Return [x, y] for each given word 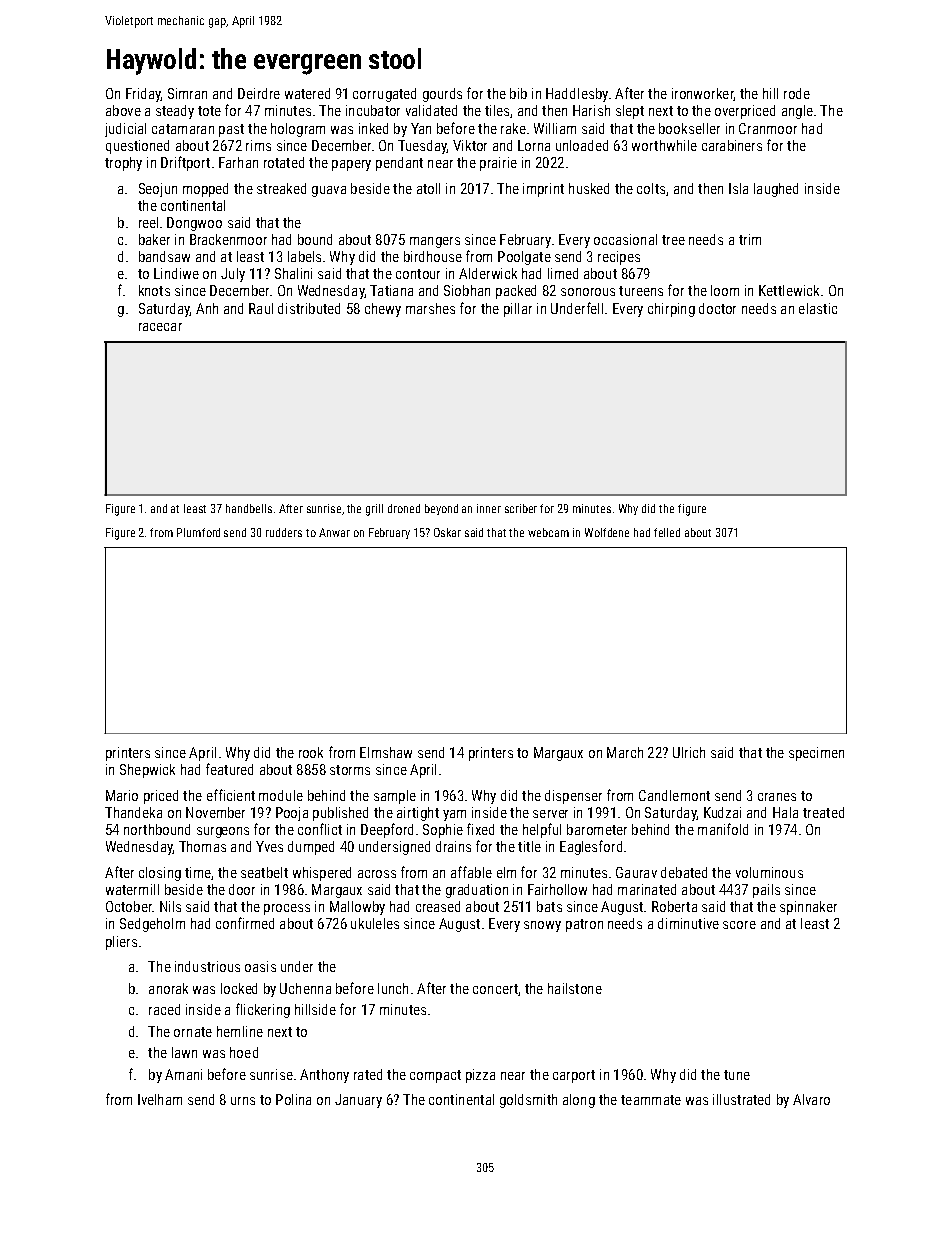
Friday [143, 95]
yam [454, 815]
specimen [816, 754]
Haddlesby [577, 95]
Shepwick [147, 771]
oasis [260, 966]
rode [797, 93]
